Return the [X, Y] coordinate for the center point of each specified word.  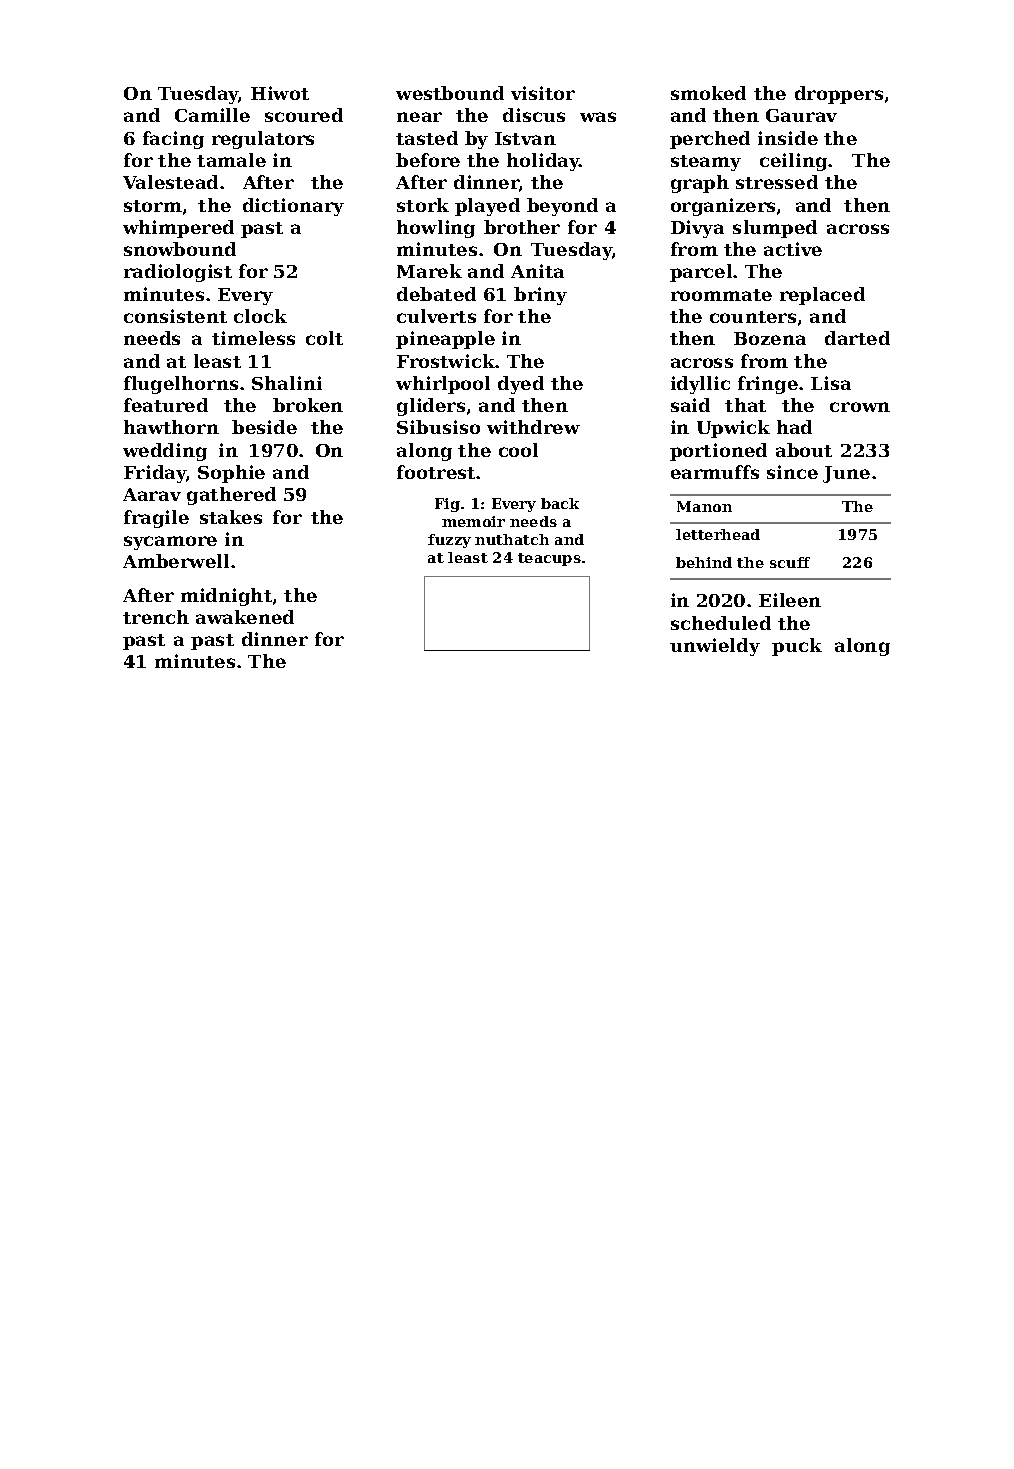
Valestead [170, 182]
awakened [245, 617]
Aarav [152, 494]
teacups [549, 559]
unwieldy [715, 647]
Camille [212, 115]
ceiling [793, 162]
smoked [708, 93]
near [419, 117]
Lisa [831, 383]
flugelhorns [181, 385]
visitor [543, 93]
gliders [431, 407]
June [846, 474]
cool [518, 450]
